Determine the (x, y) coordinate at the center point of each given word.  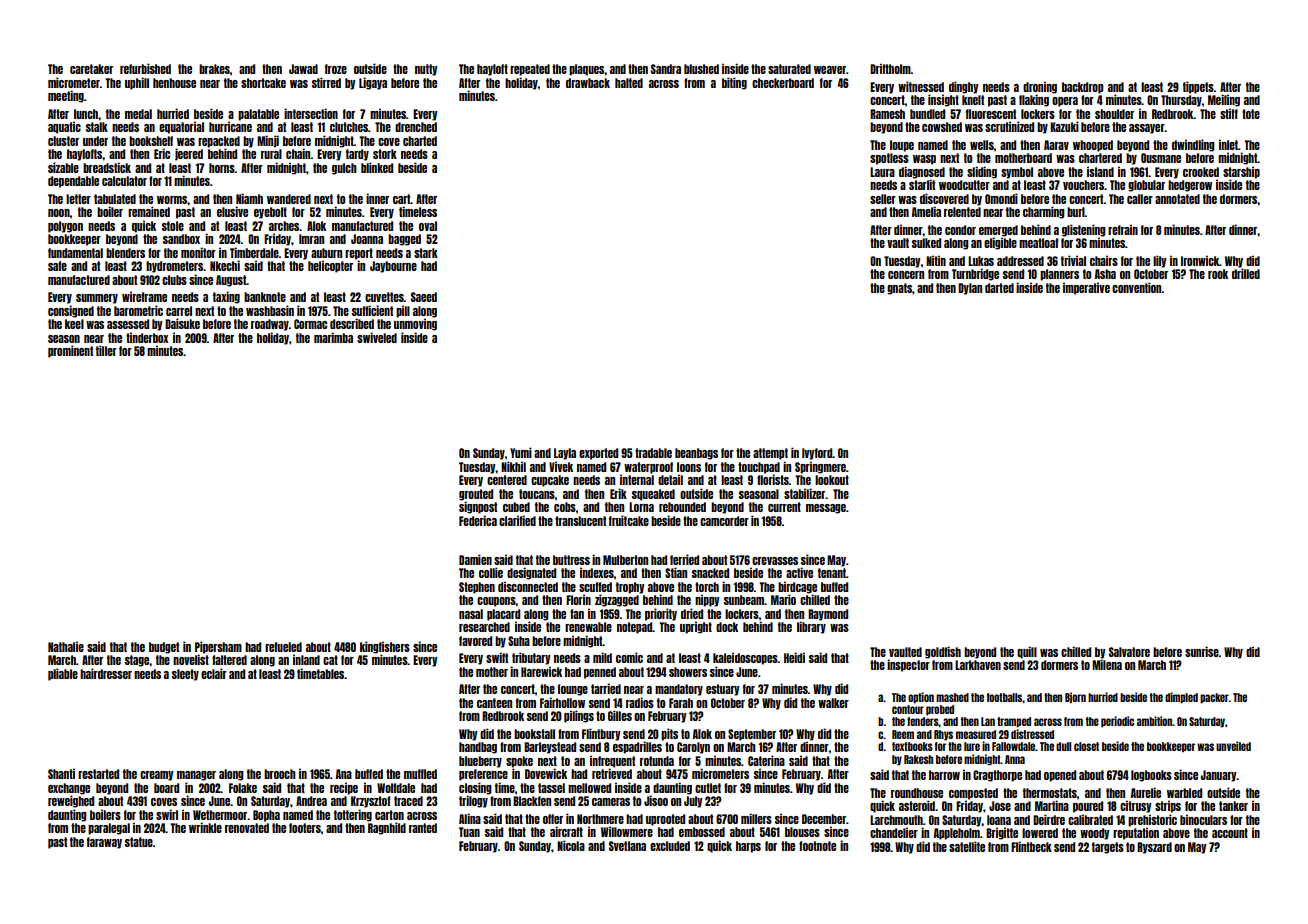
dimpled (1181, 698)
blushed (701, 69)
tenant (832, 573)
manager (196, 776)
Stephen (477, 588)
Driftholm (890, 68)
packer (1214, 698)
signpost (478, 507)
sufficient (372, 310)
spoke (519, 762)
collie (491, 572)
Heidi (794, 657)
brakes (214, 69)
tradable (653, 453)
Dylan (970, 289)
